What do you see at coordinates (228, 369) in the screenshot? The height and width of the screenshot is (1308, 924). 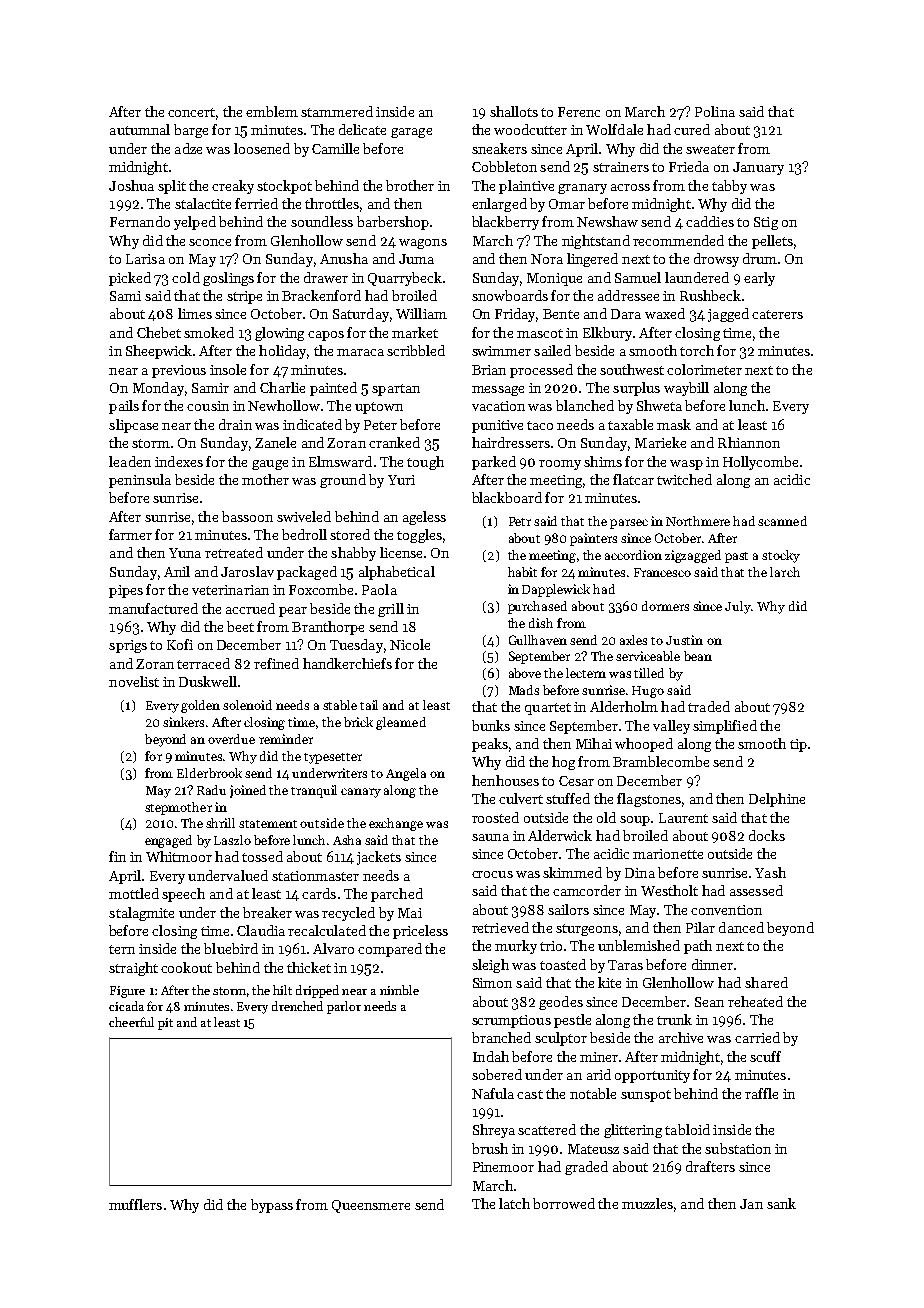 I see `insole` at bounding box center [228, 369].
